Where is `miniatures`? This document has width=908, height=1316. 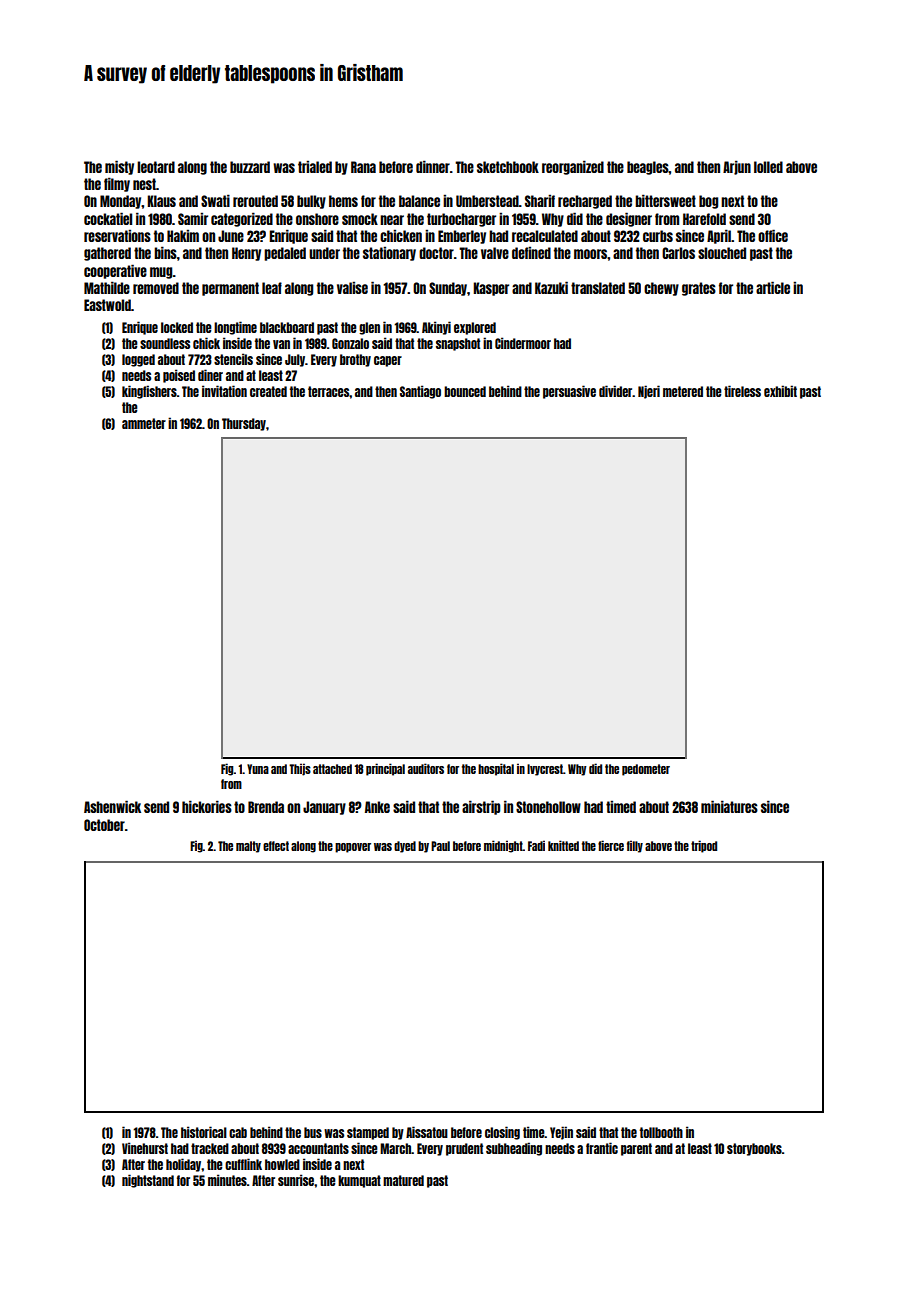
miniatures is located at coordinates (729, 806).
